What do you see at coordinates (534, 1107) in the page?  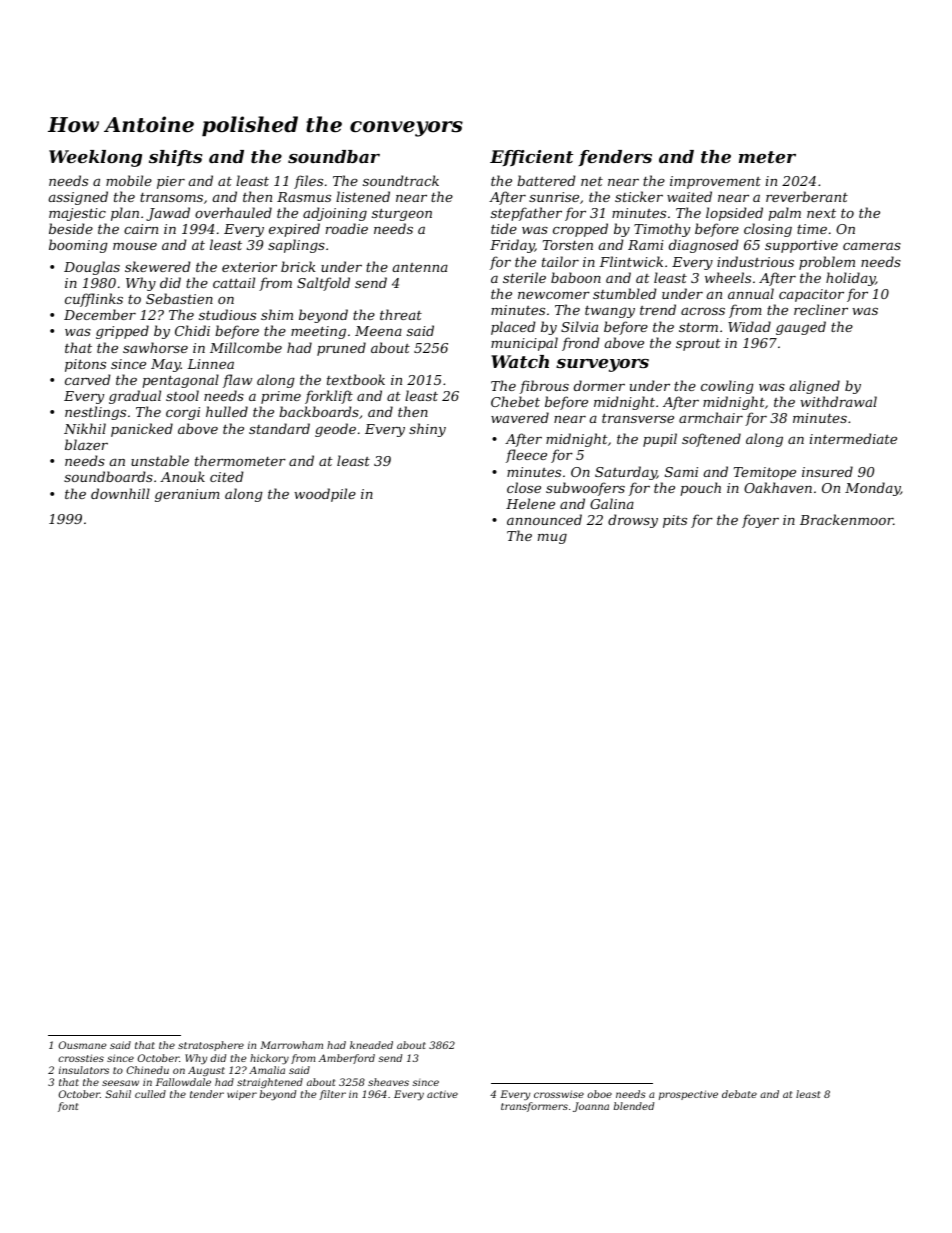 I see `transformers` at bounding box center [534, 1107].
